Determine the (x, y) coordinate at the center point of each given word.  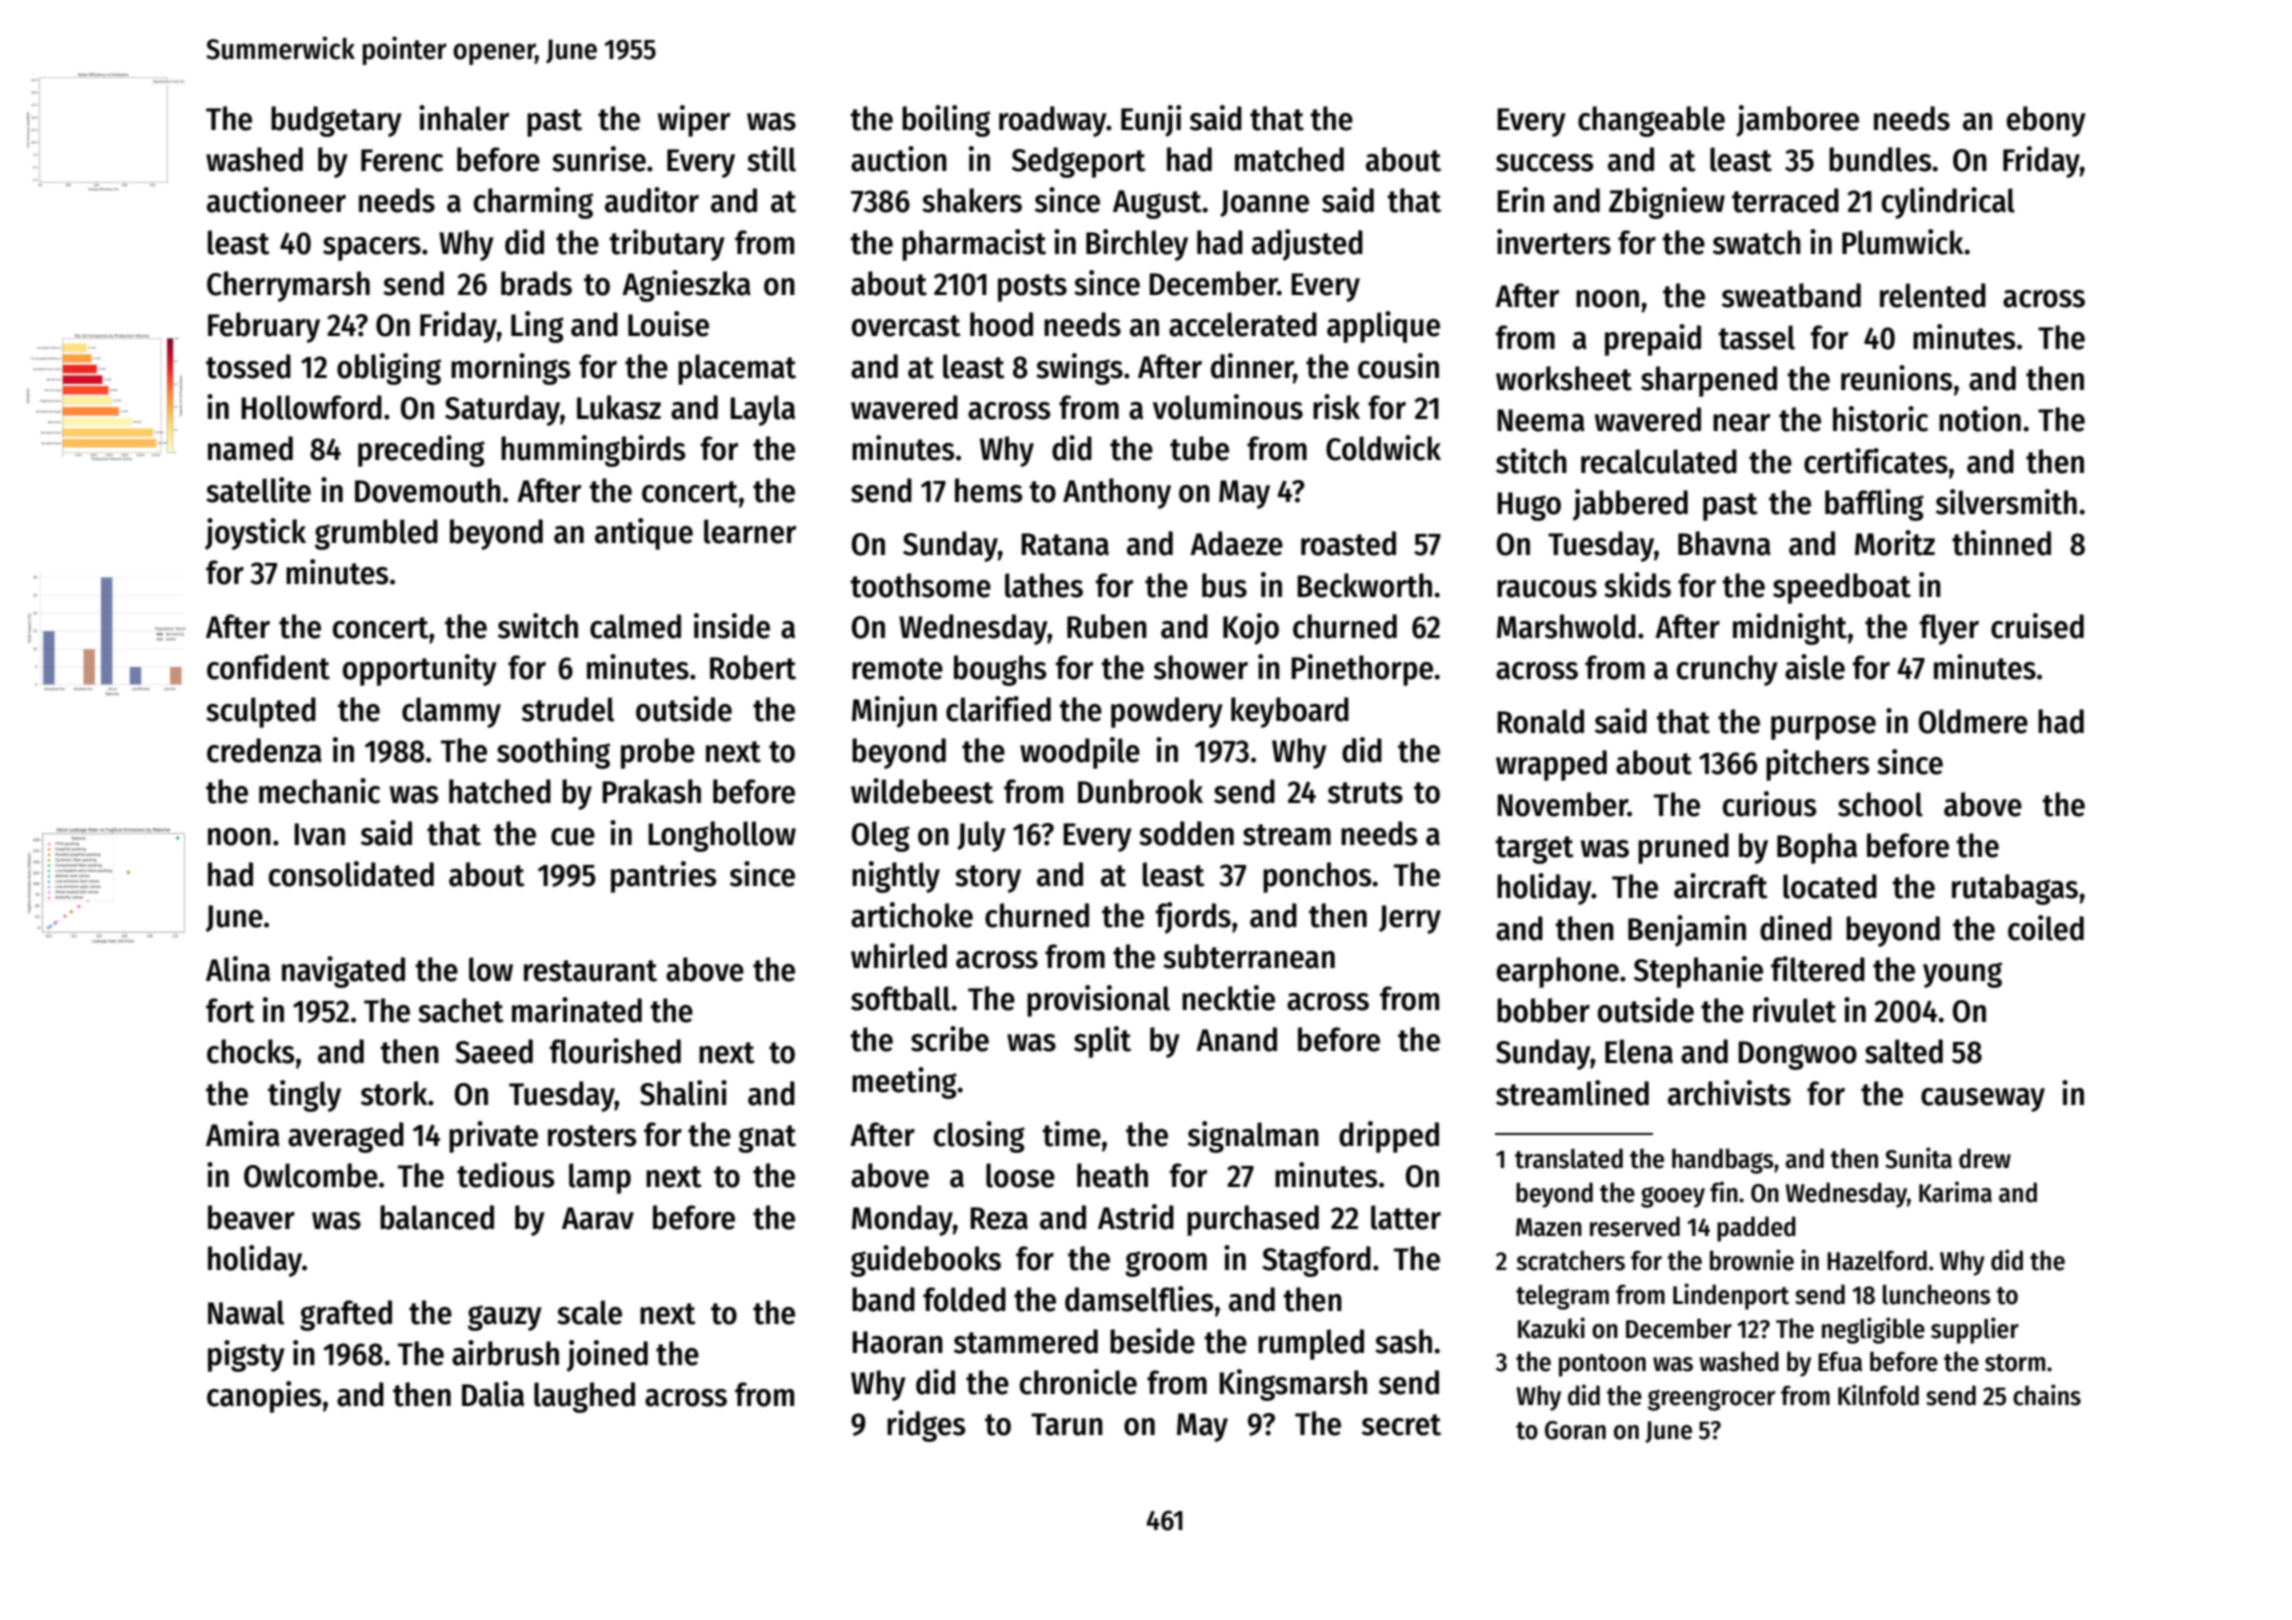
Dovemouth (428, 490)
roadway (1053, 121)
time (1071, 1134)
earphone (1558, 972)
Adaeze (1236, 543)
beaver (251, 1217)
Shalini (683, 1093)
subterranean (1249, 956)
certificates (1876, 461)
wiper (694, 121)
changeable (1651, 121)
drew (1985, 1158)
